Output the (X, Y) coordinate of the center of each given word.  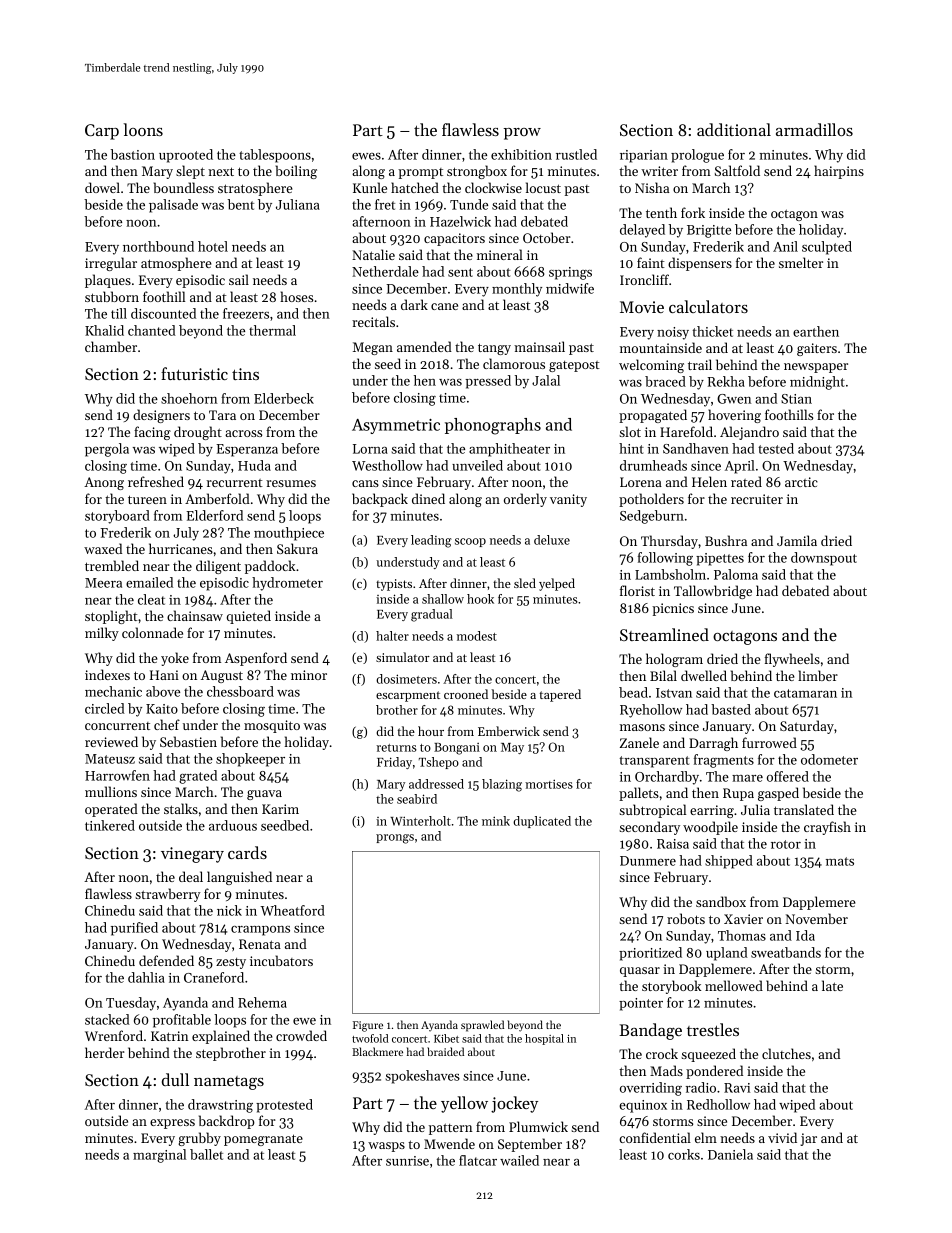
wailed (519, 1160)
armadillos (814, 129)
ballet (206, 1154)
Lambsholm (670, 574)
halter (392, 636)
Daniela (730, 1154)
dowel (102, 187)
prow (522, 134)
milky (102, 634)
